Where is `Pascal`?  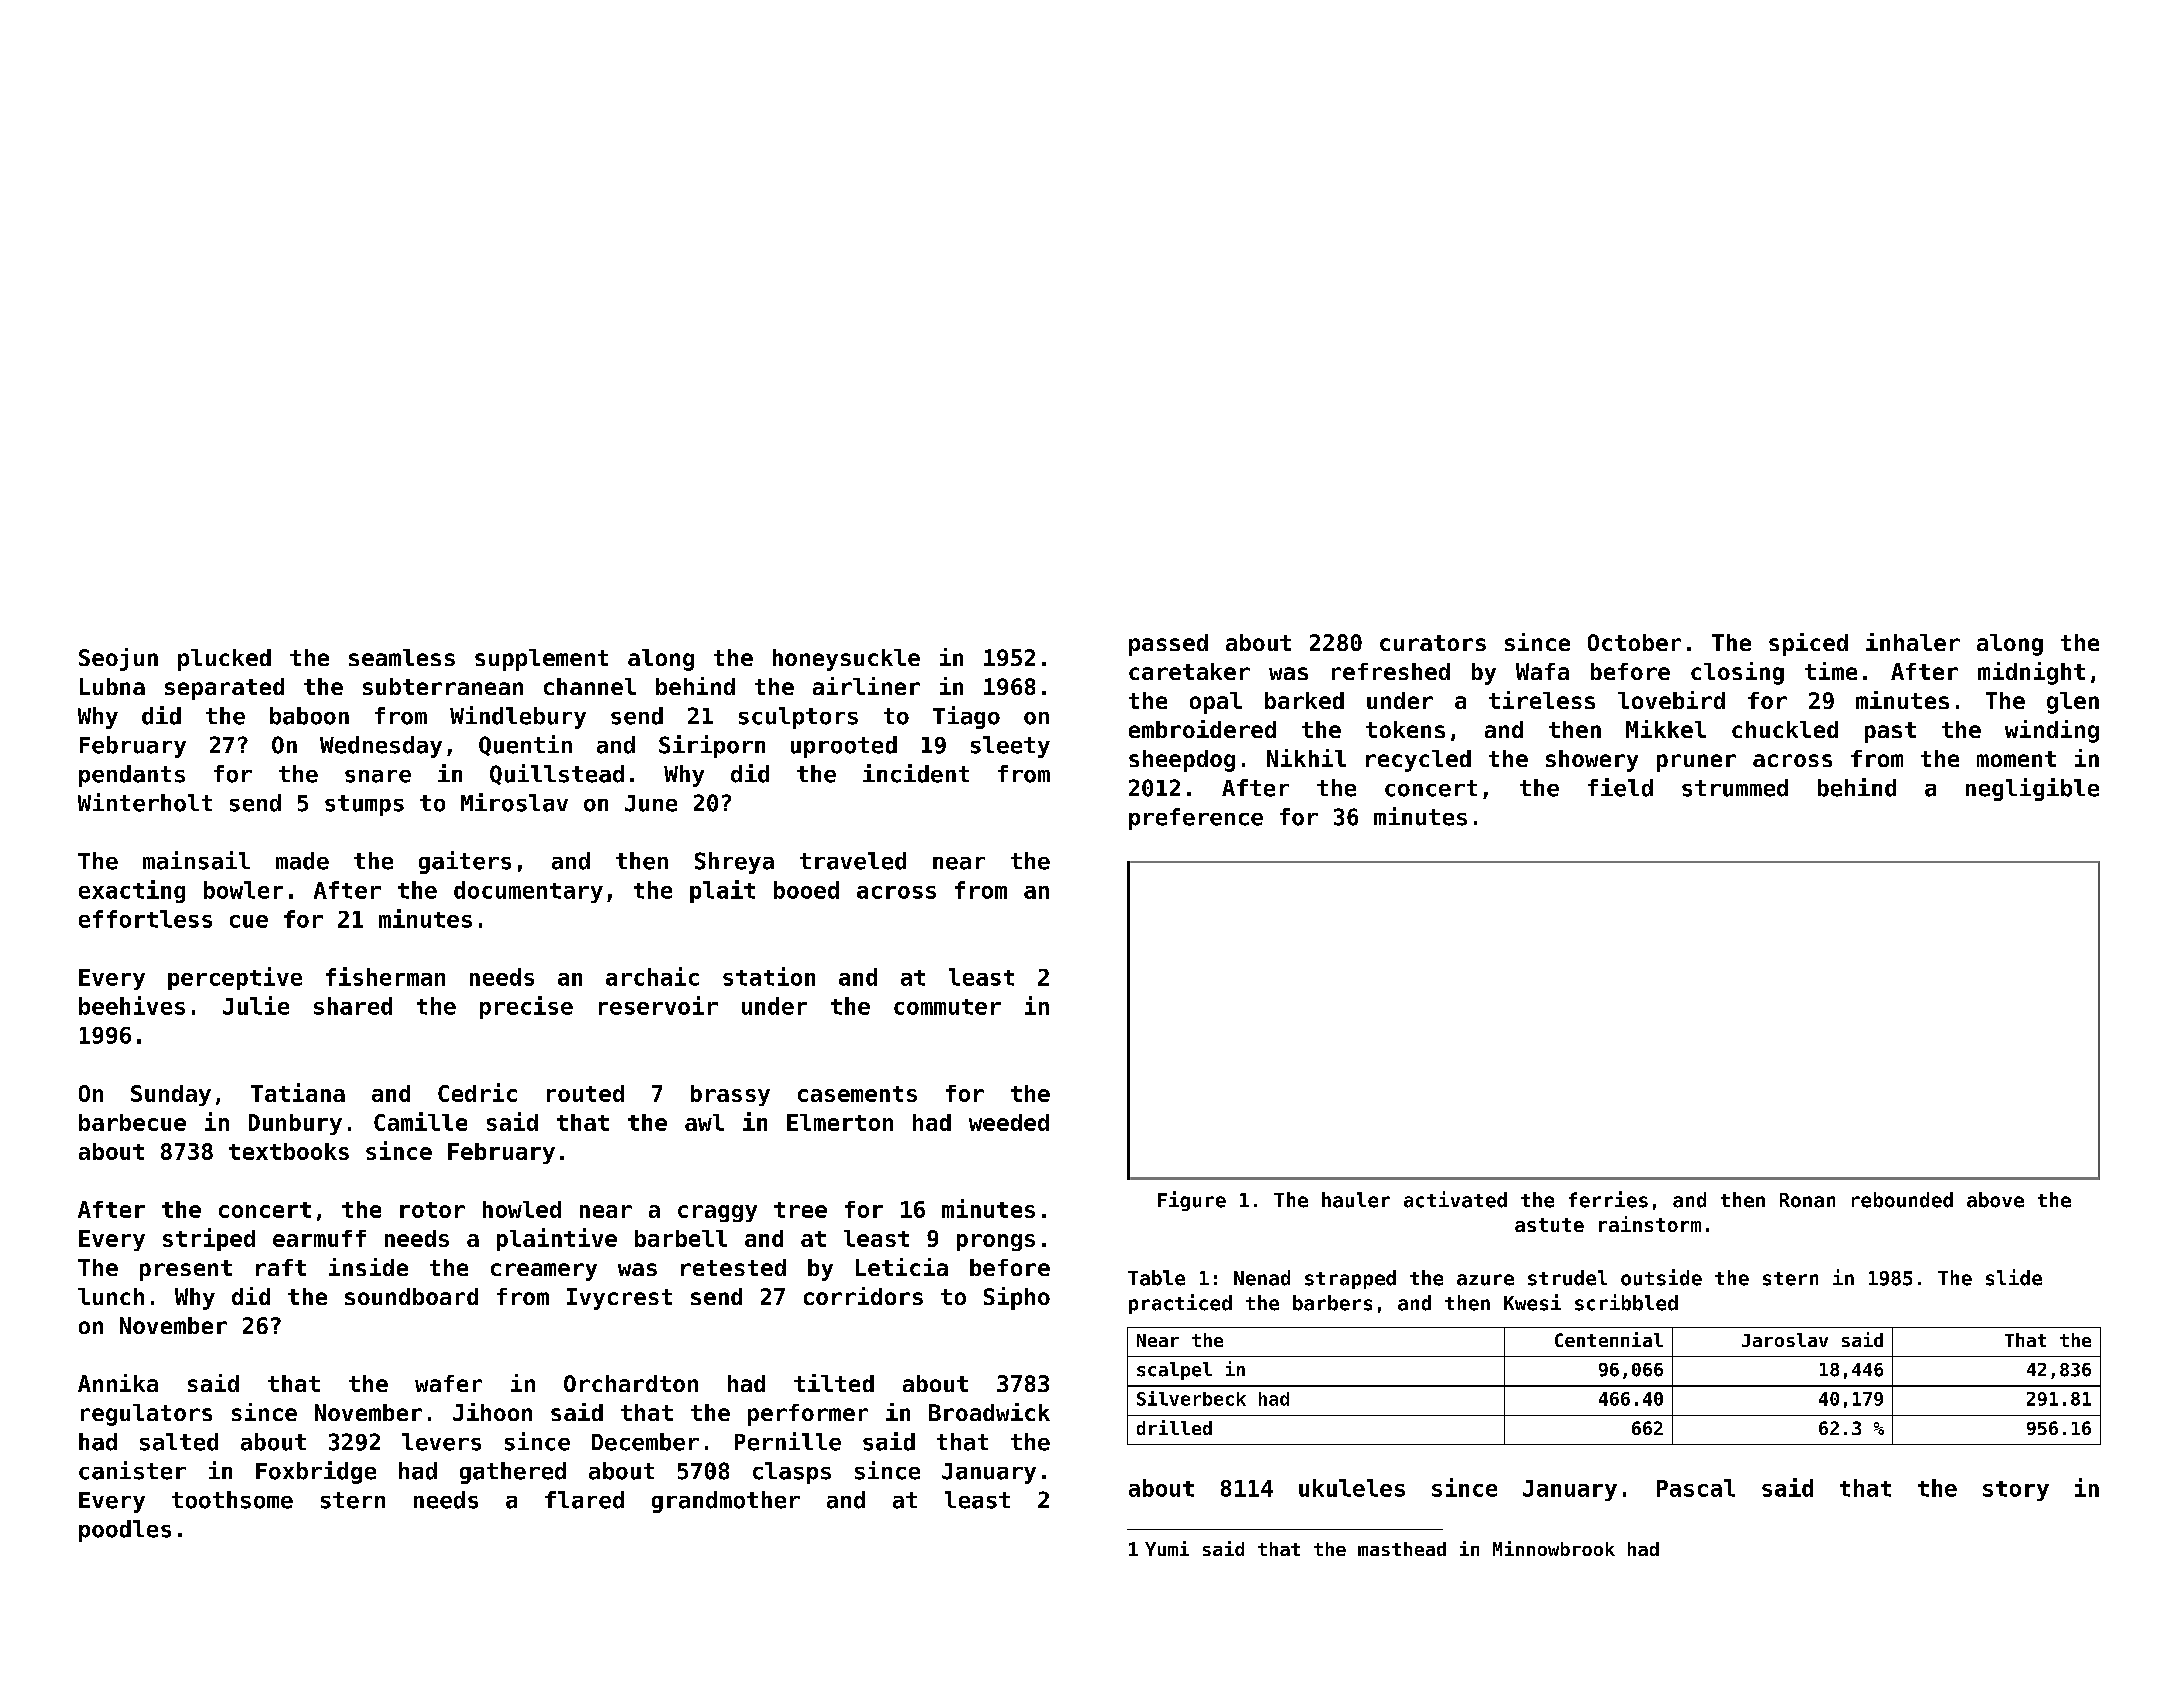
Pascal is located at coordinates (1696, 1488).
